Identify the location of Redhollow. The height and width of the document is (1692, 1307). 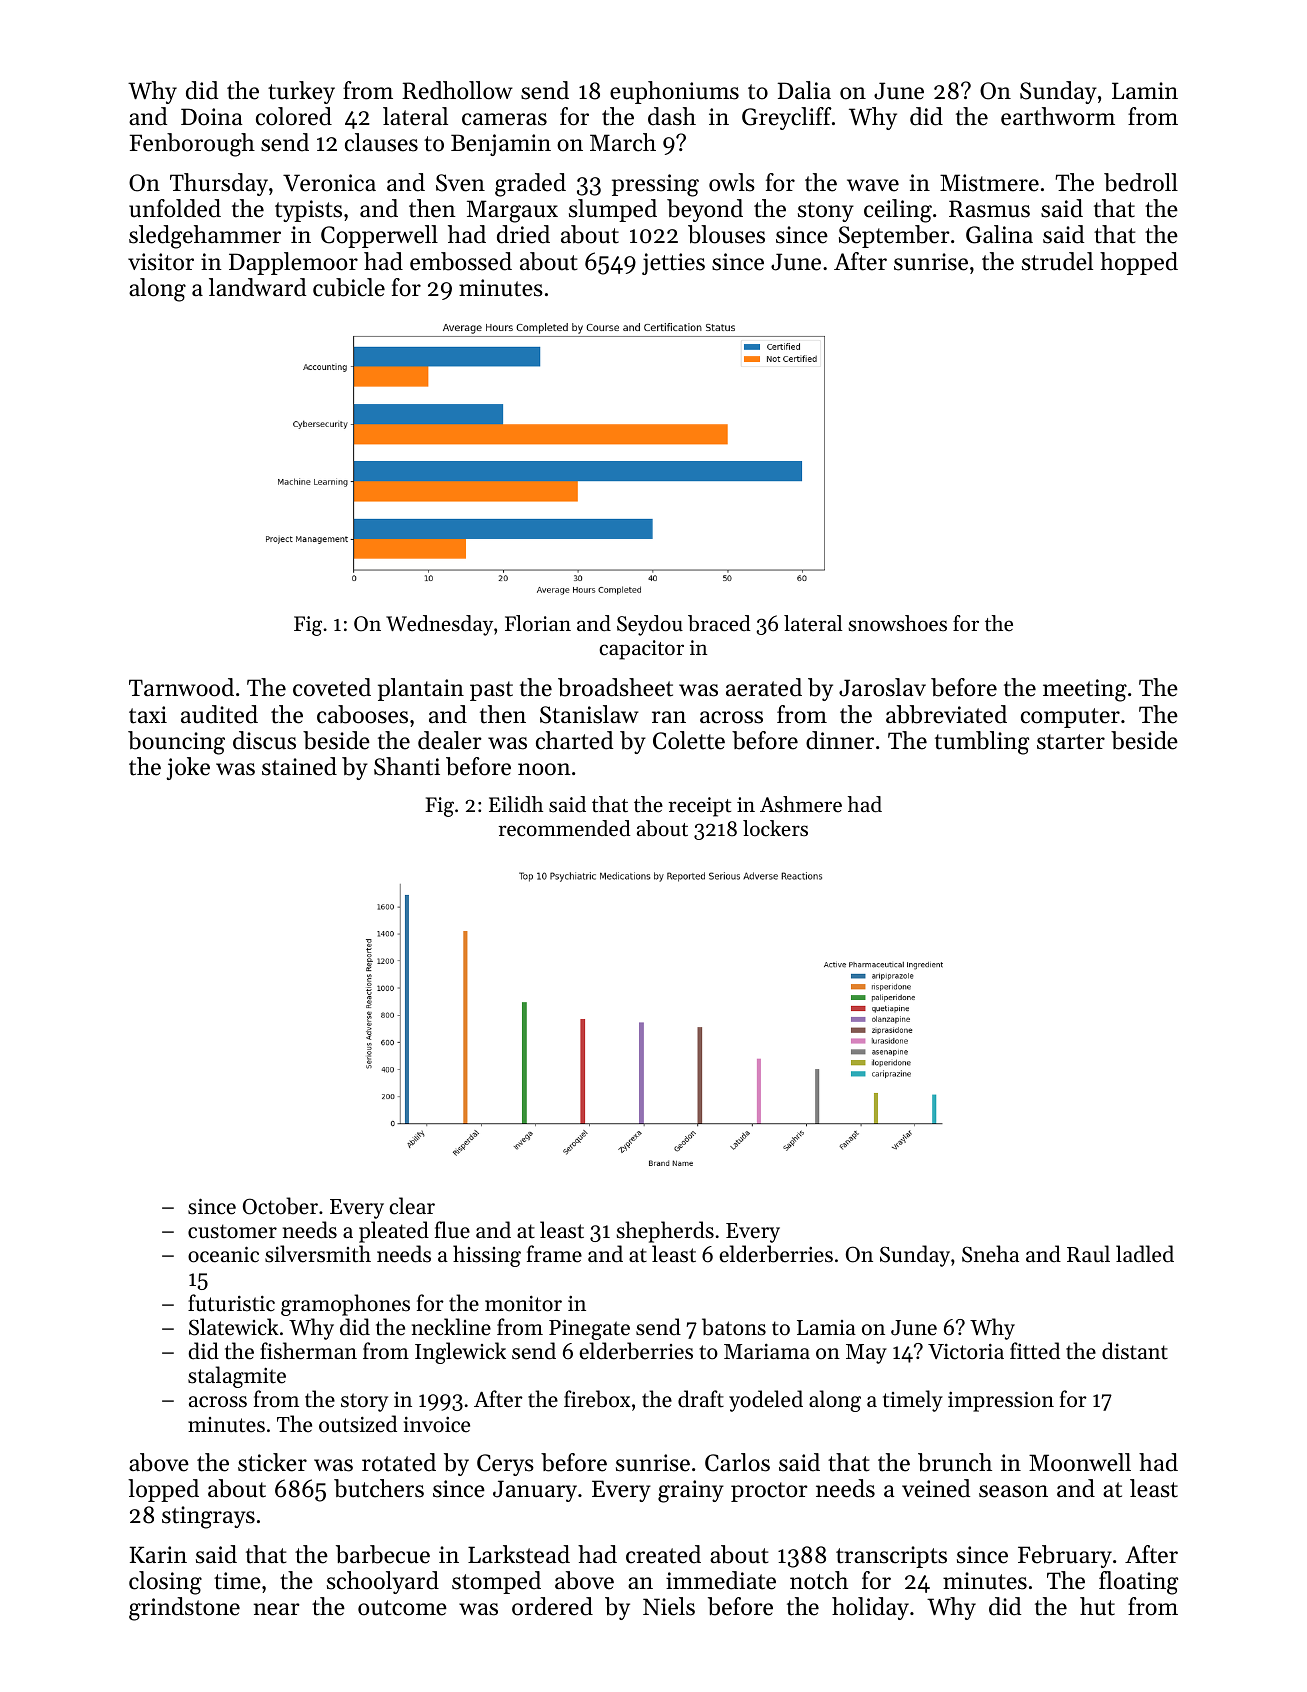
(457, 90).
